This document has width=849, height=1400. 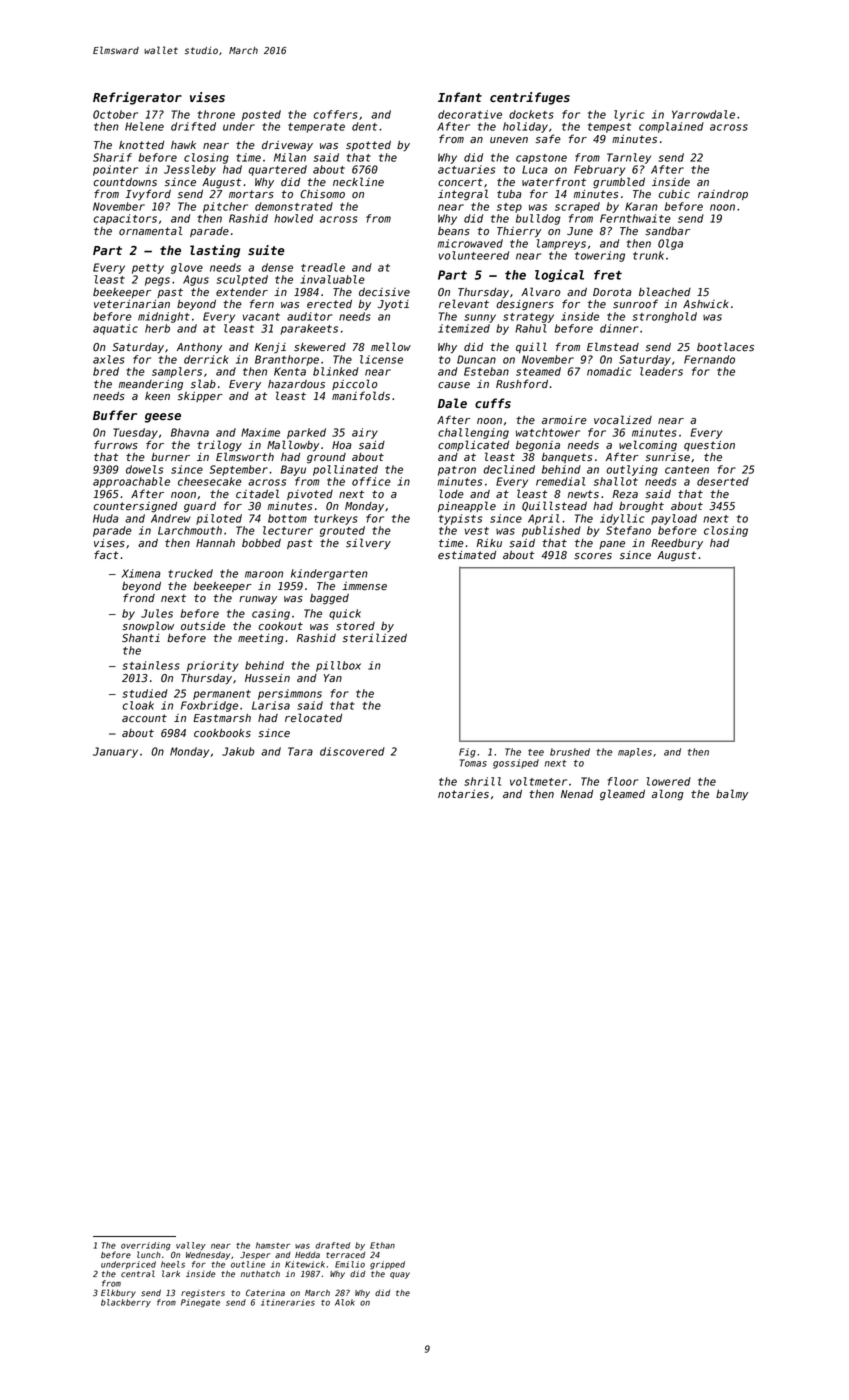 I want to click on concert, so click(x=460, y=182).
